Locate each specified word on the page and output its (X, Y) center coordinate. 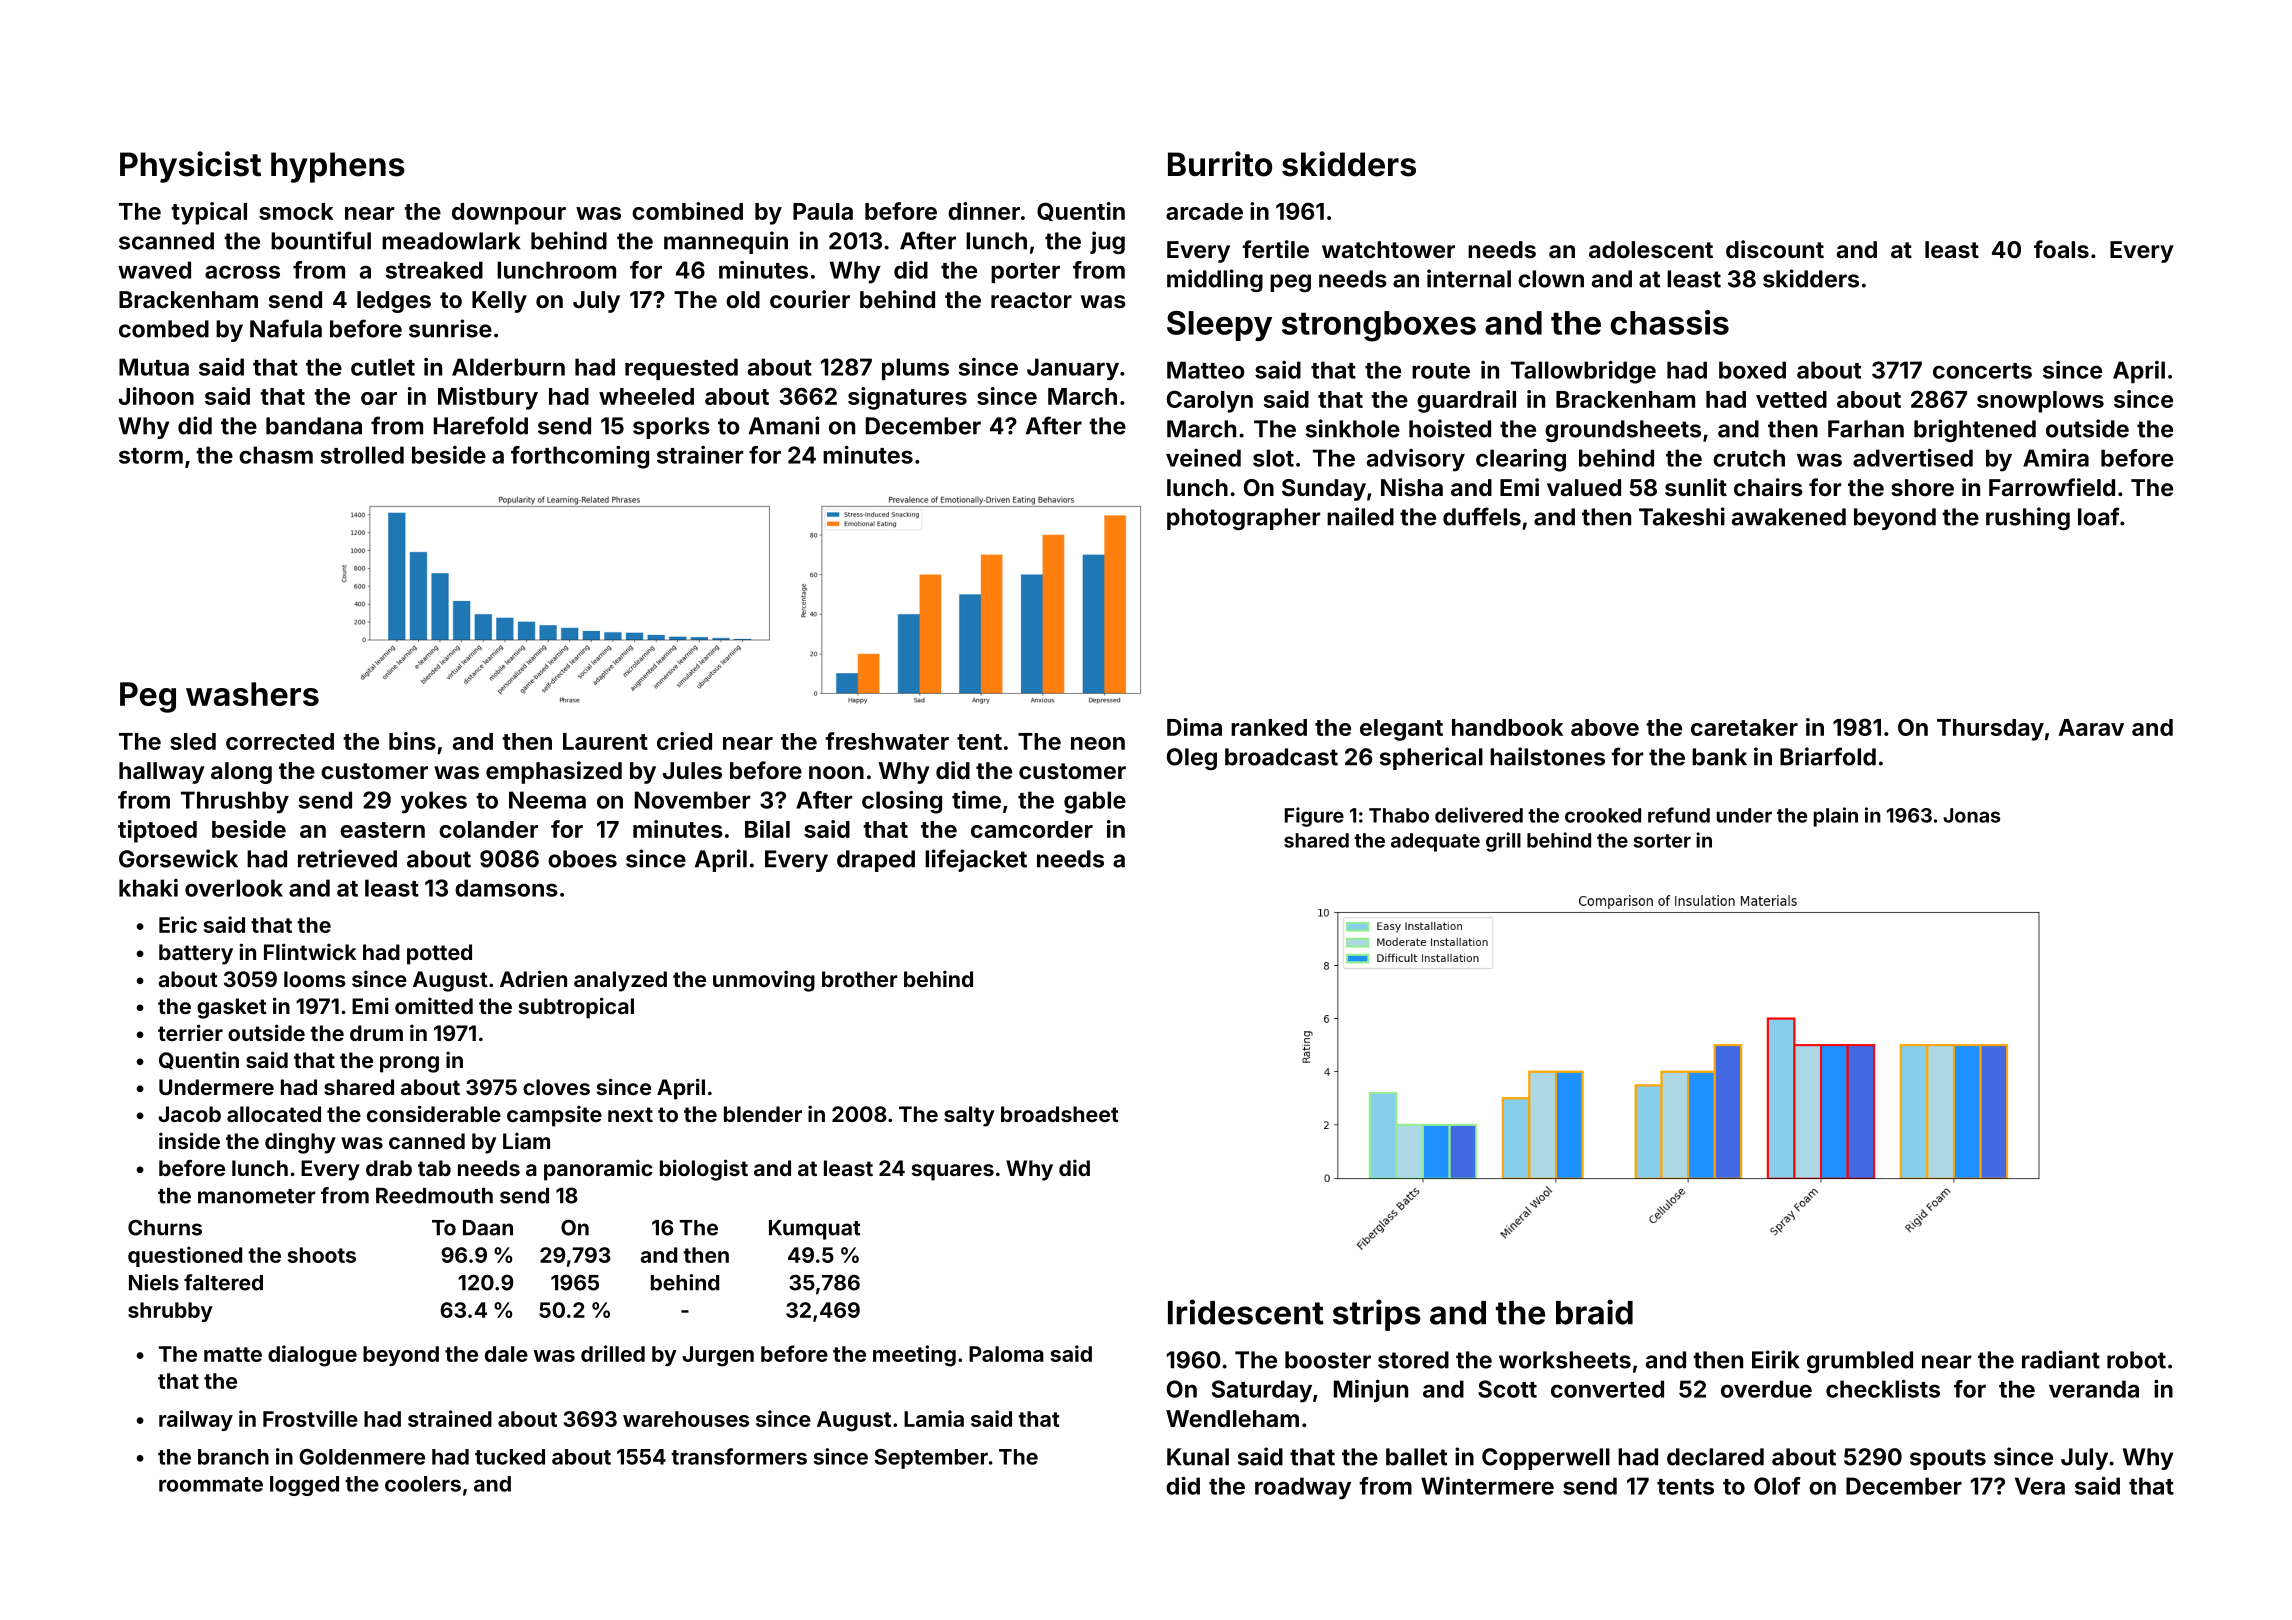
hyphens (338, 167)
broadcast (1281, 757)
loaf (2099, 516)
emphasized (554, 772)
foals (2061, 249)
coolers (423, 1484)
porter (1025, 273)
